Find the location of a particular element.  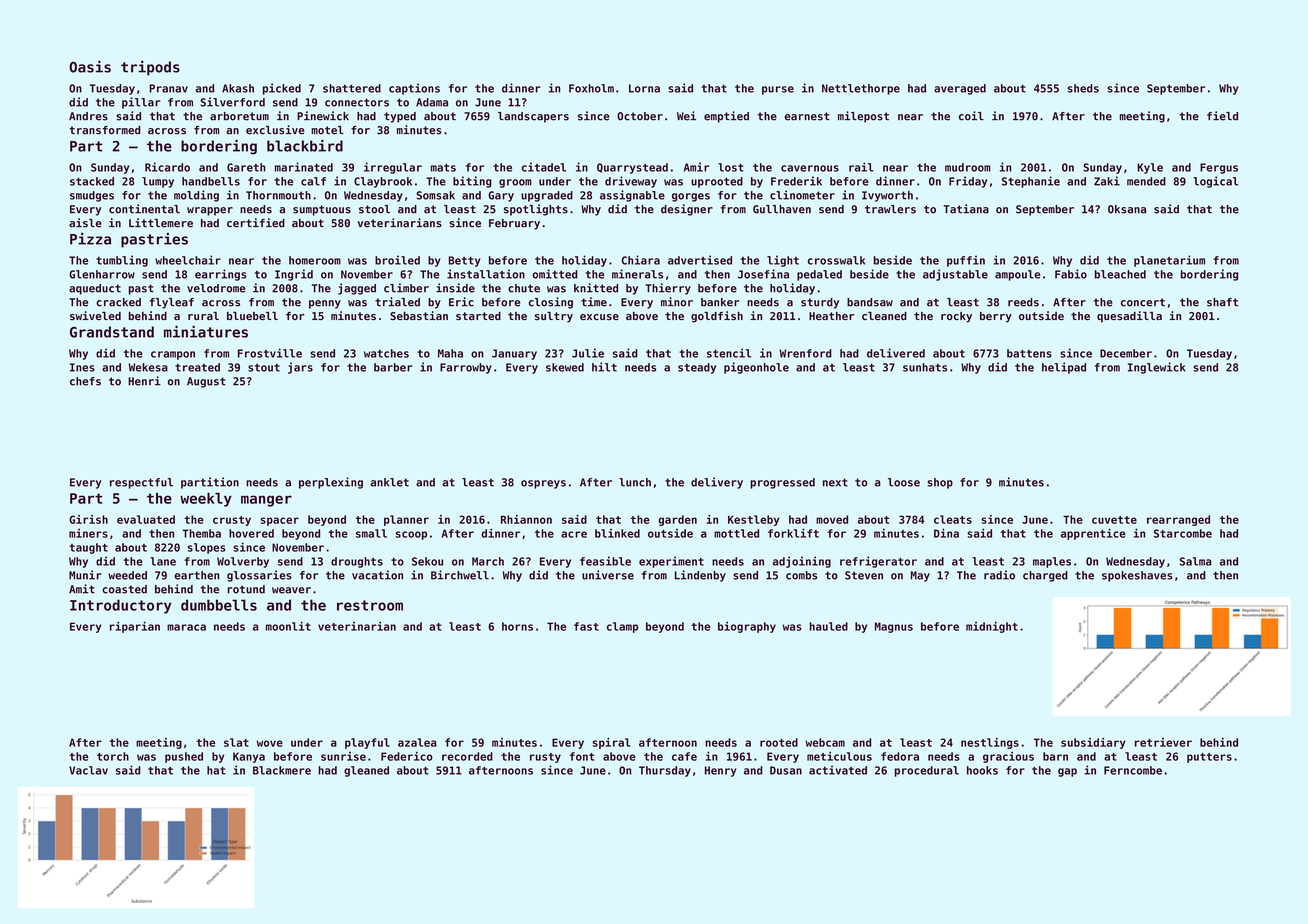

Kyle is located at coordinates (1150, 168).
